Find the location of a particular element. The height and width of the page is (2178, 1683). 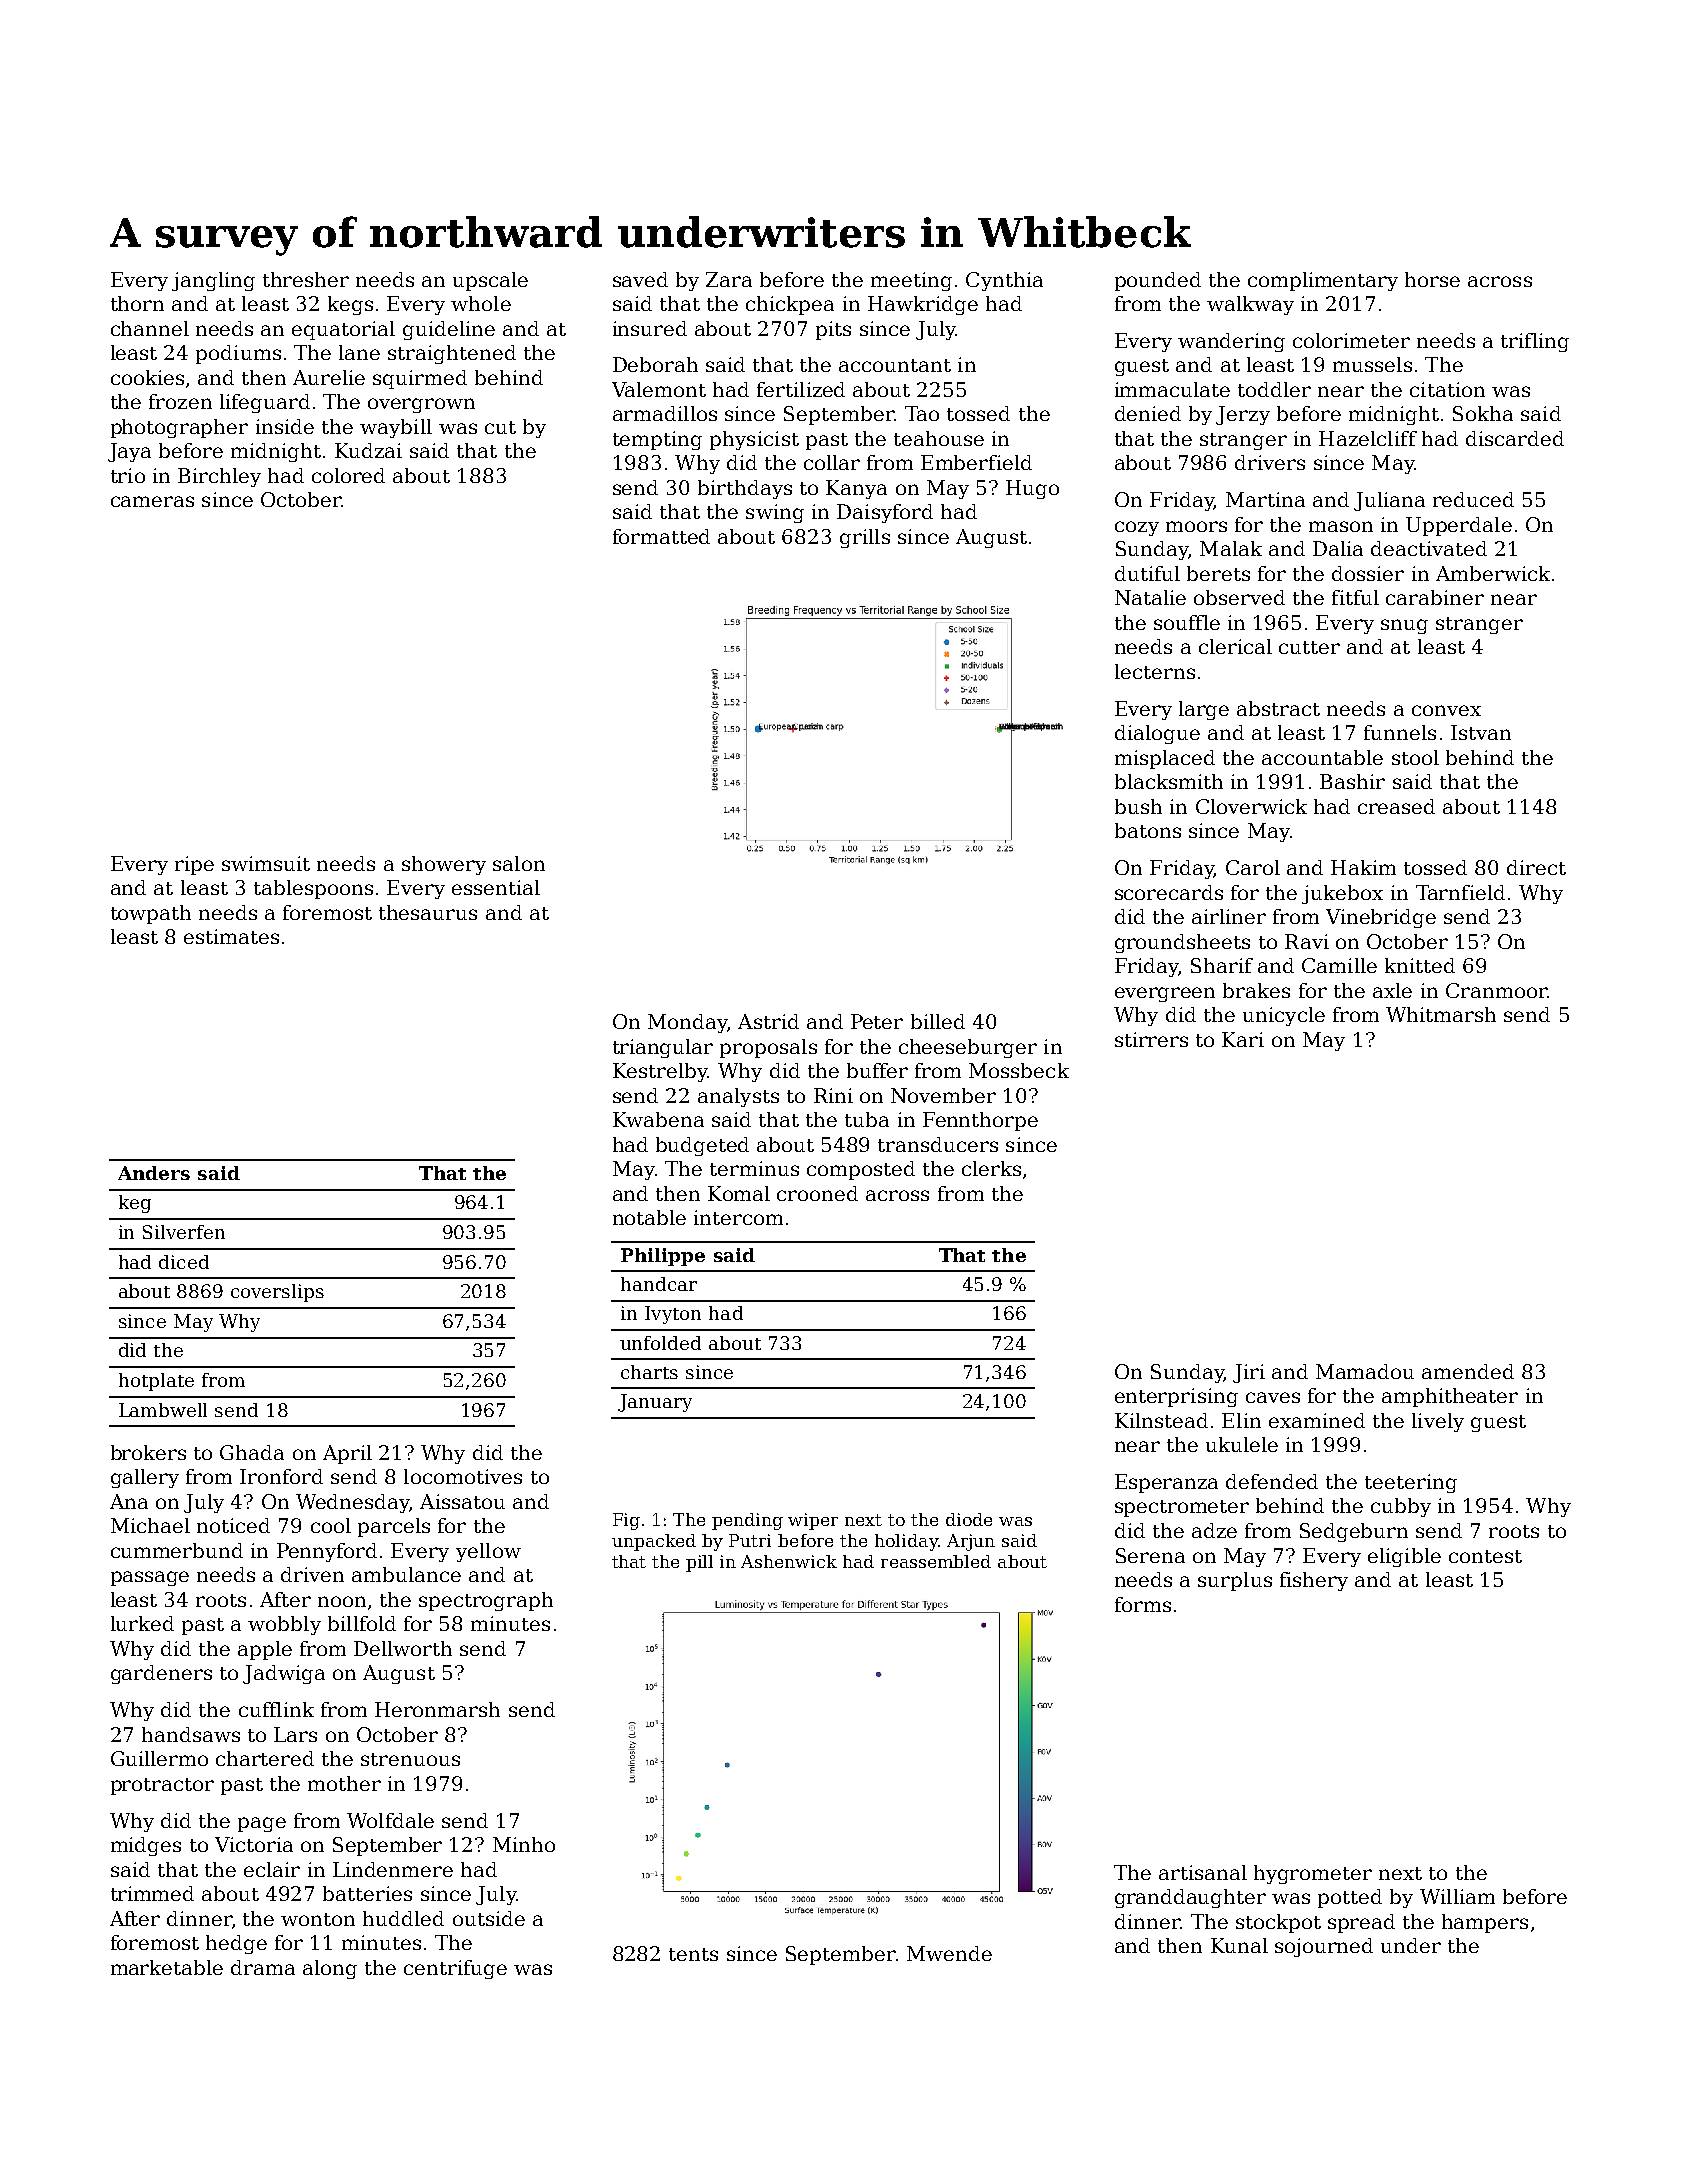

observed is located at coordinates (1239, 597).
